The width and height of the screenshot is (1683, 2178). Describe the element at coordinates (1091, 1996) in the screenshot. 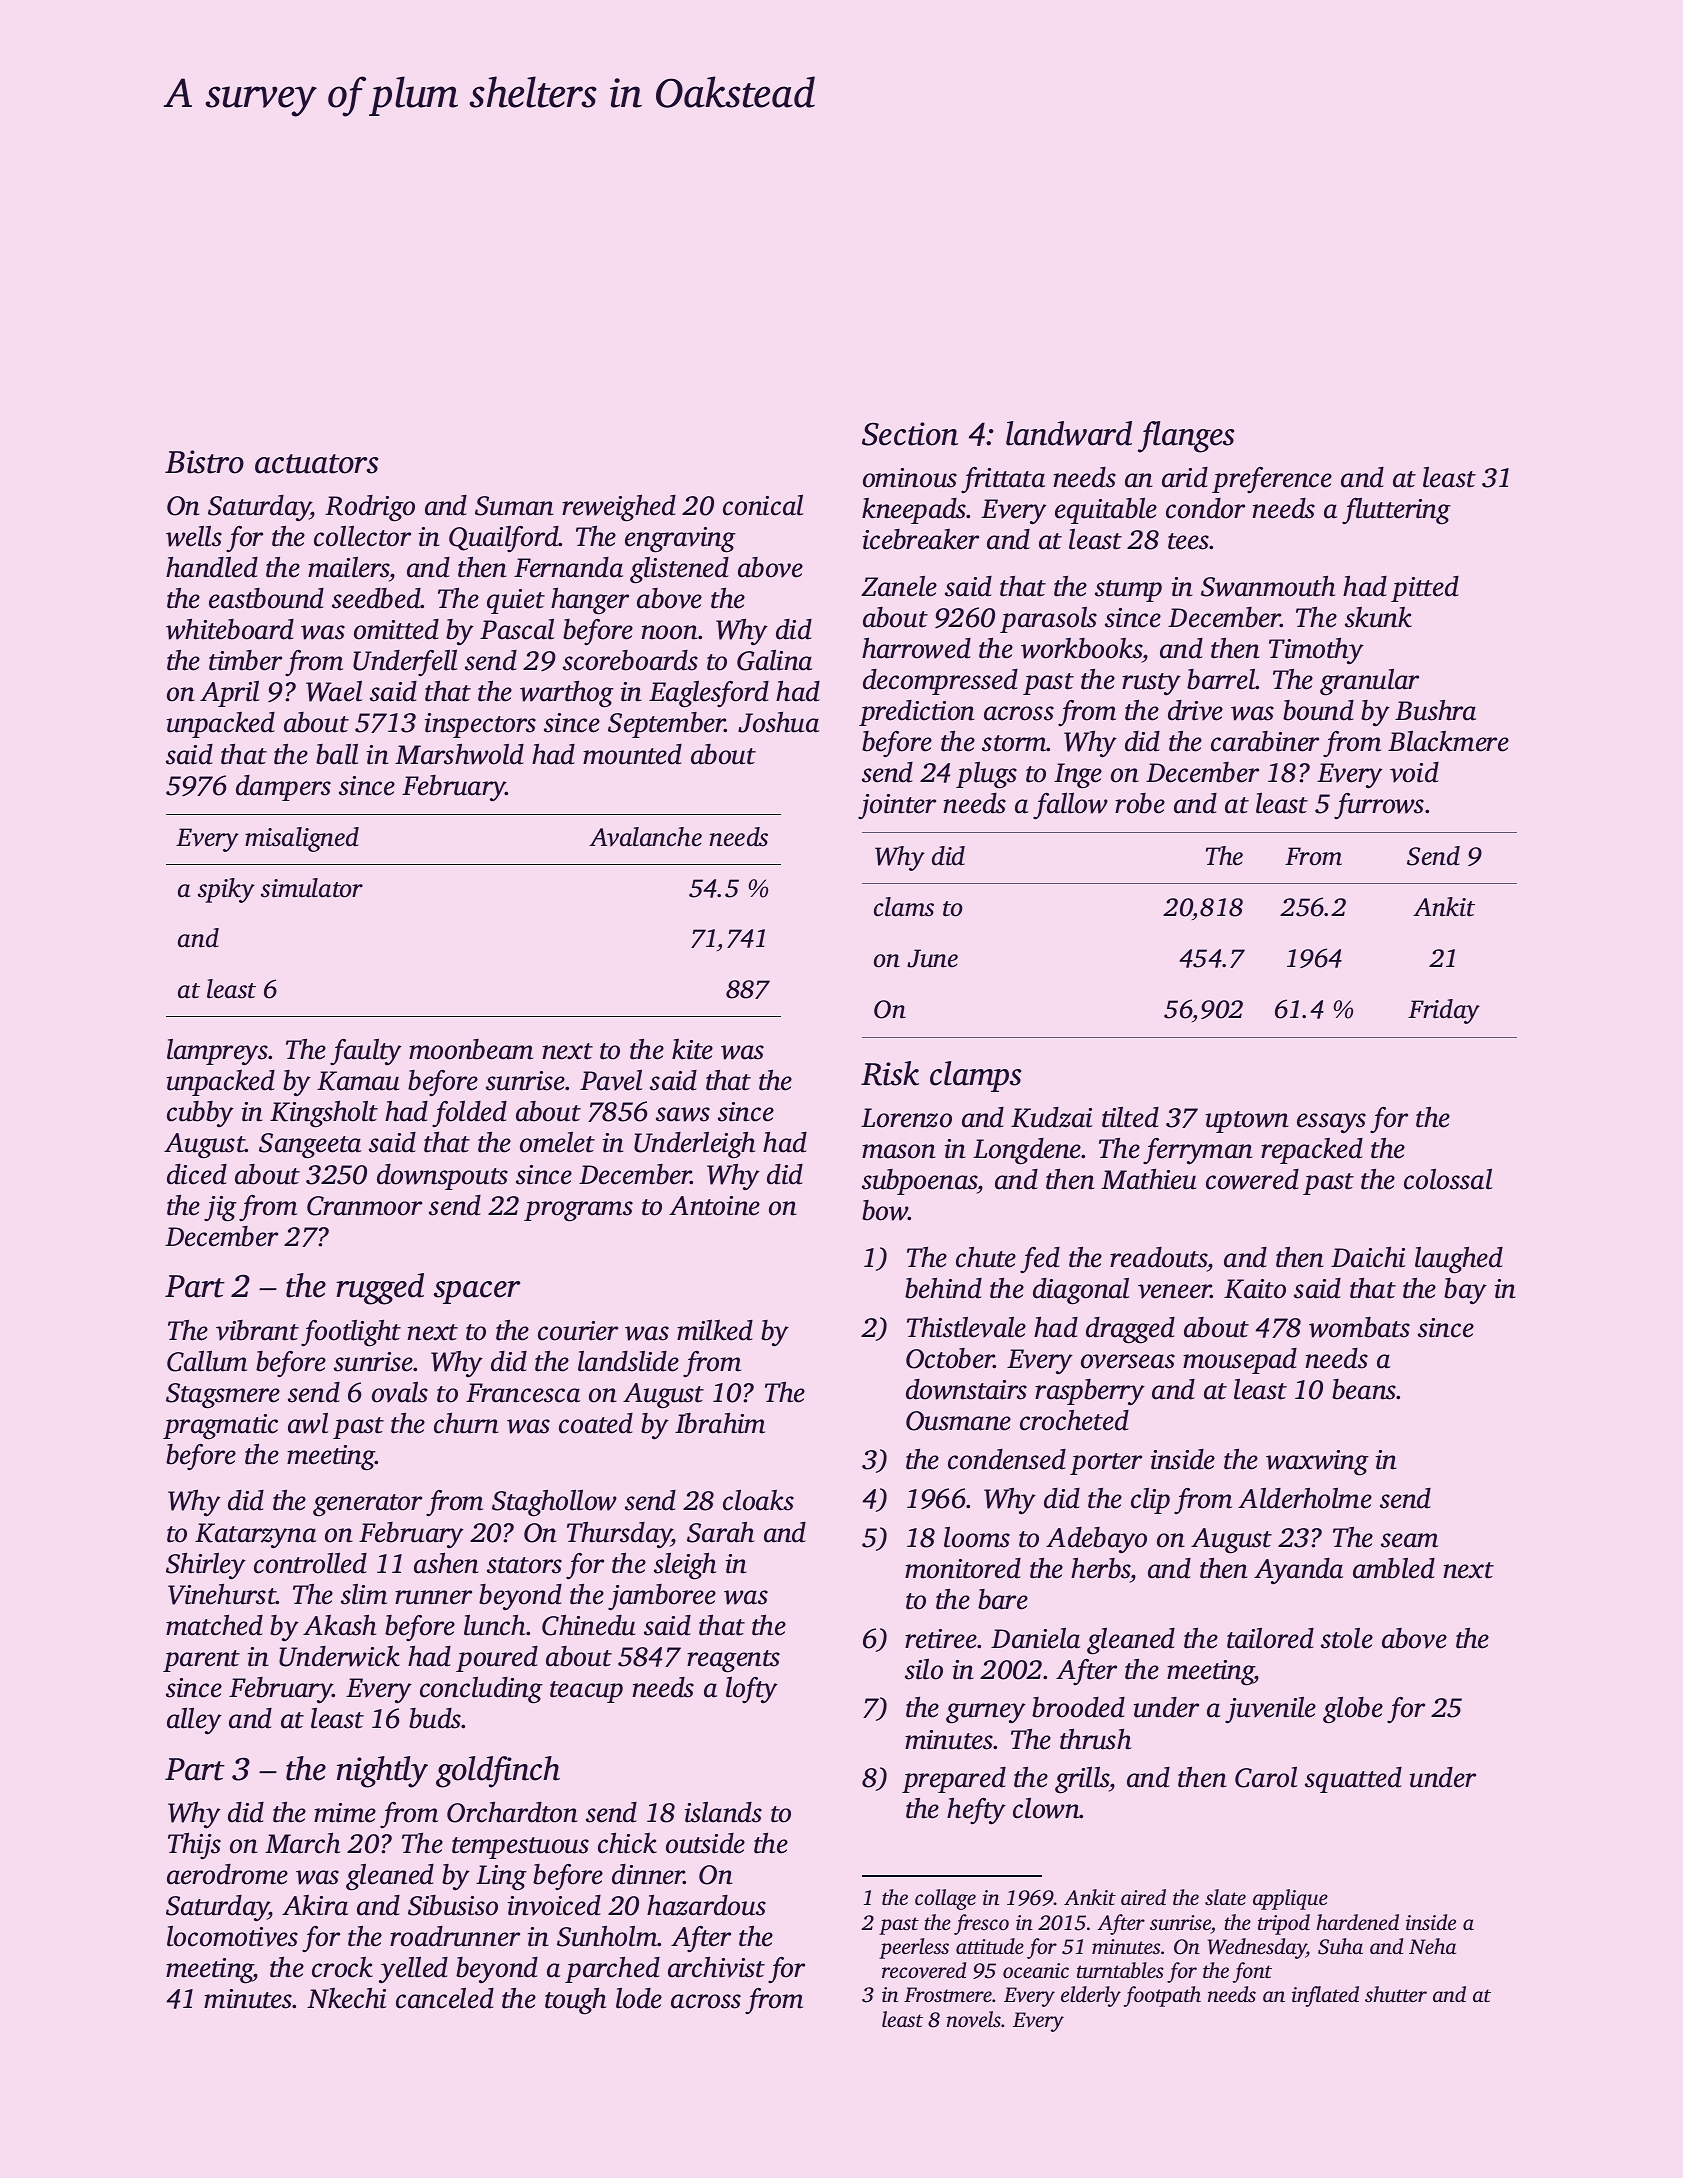

I see `elderly` at that location.
